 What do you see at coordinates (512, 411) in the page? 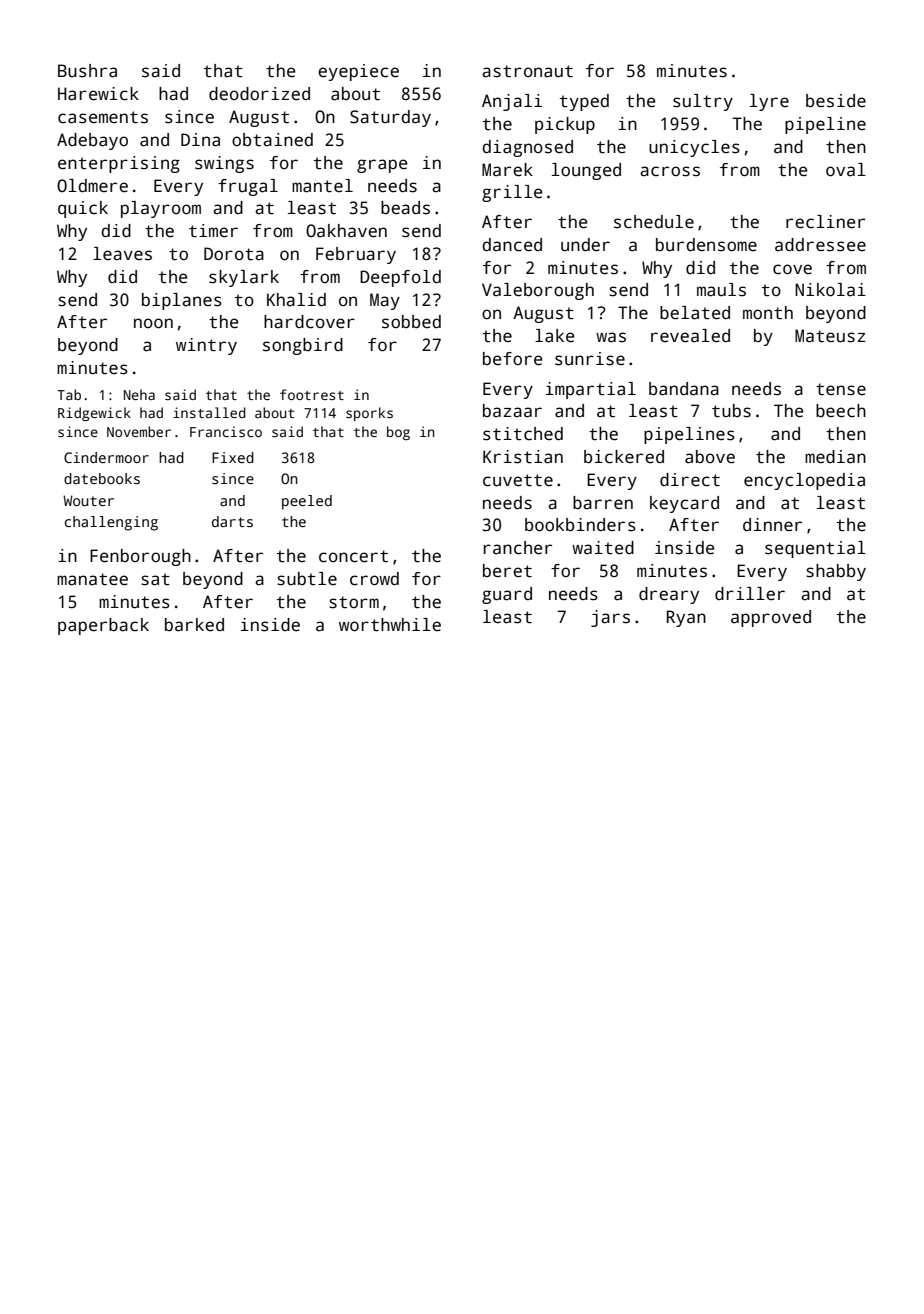
I see `bazaar` at bounding box center [512, 411].
